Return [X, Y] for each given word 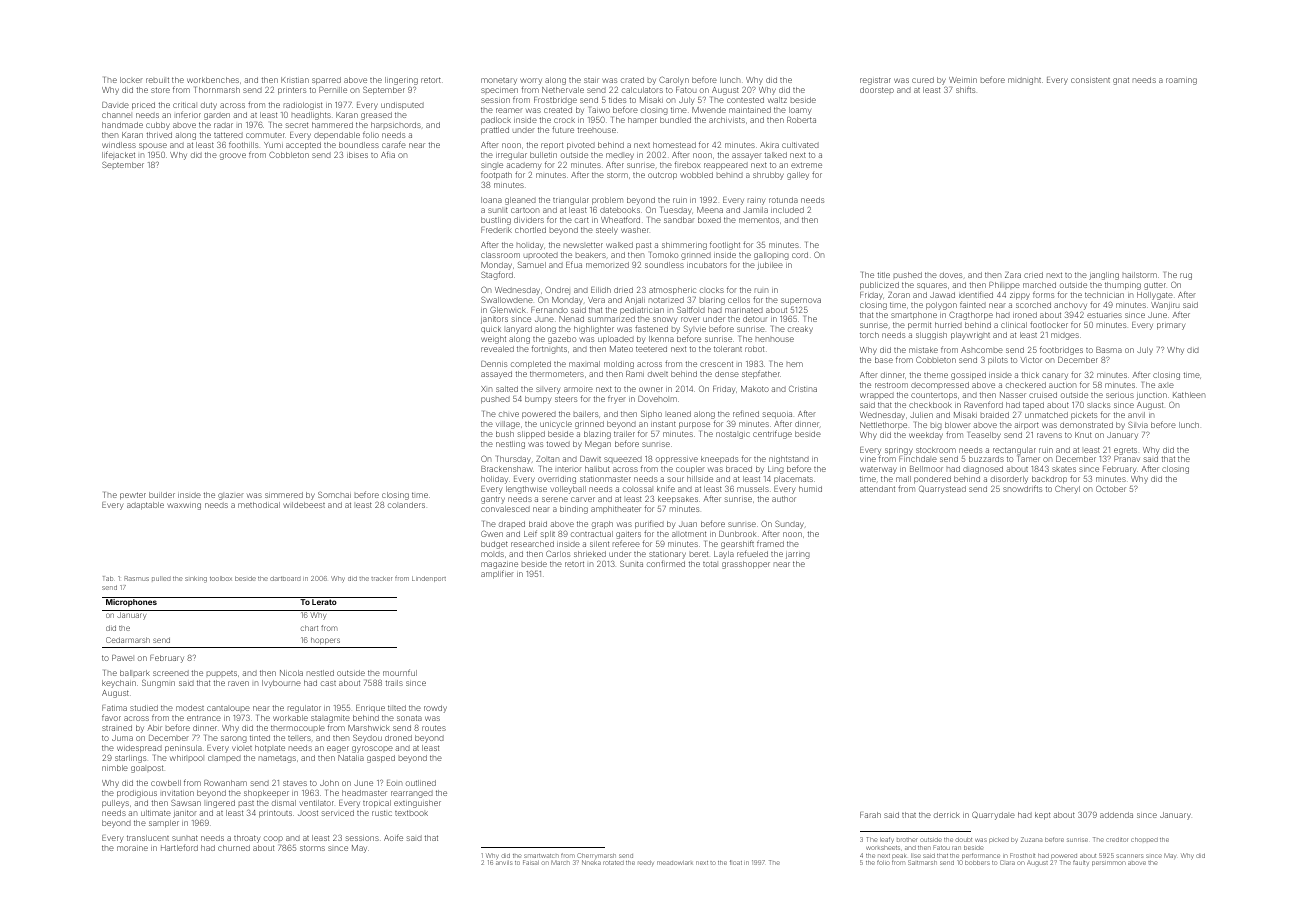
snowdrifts [1022, 489]
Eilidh [601, 290]
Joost [308, 813]
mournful [400, 672]
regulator [304, 709]
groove [233, 156]
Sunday [789, 524]
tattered [228, 135]
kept [1042, 816]
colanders [406, 505]
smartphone [914, 316]
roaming [1181, 81]
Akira [769, 145]
